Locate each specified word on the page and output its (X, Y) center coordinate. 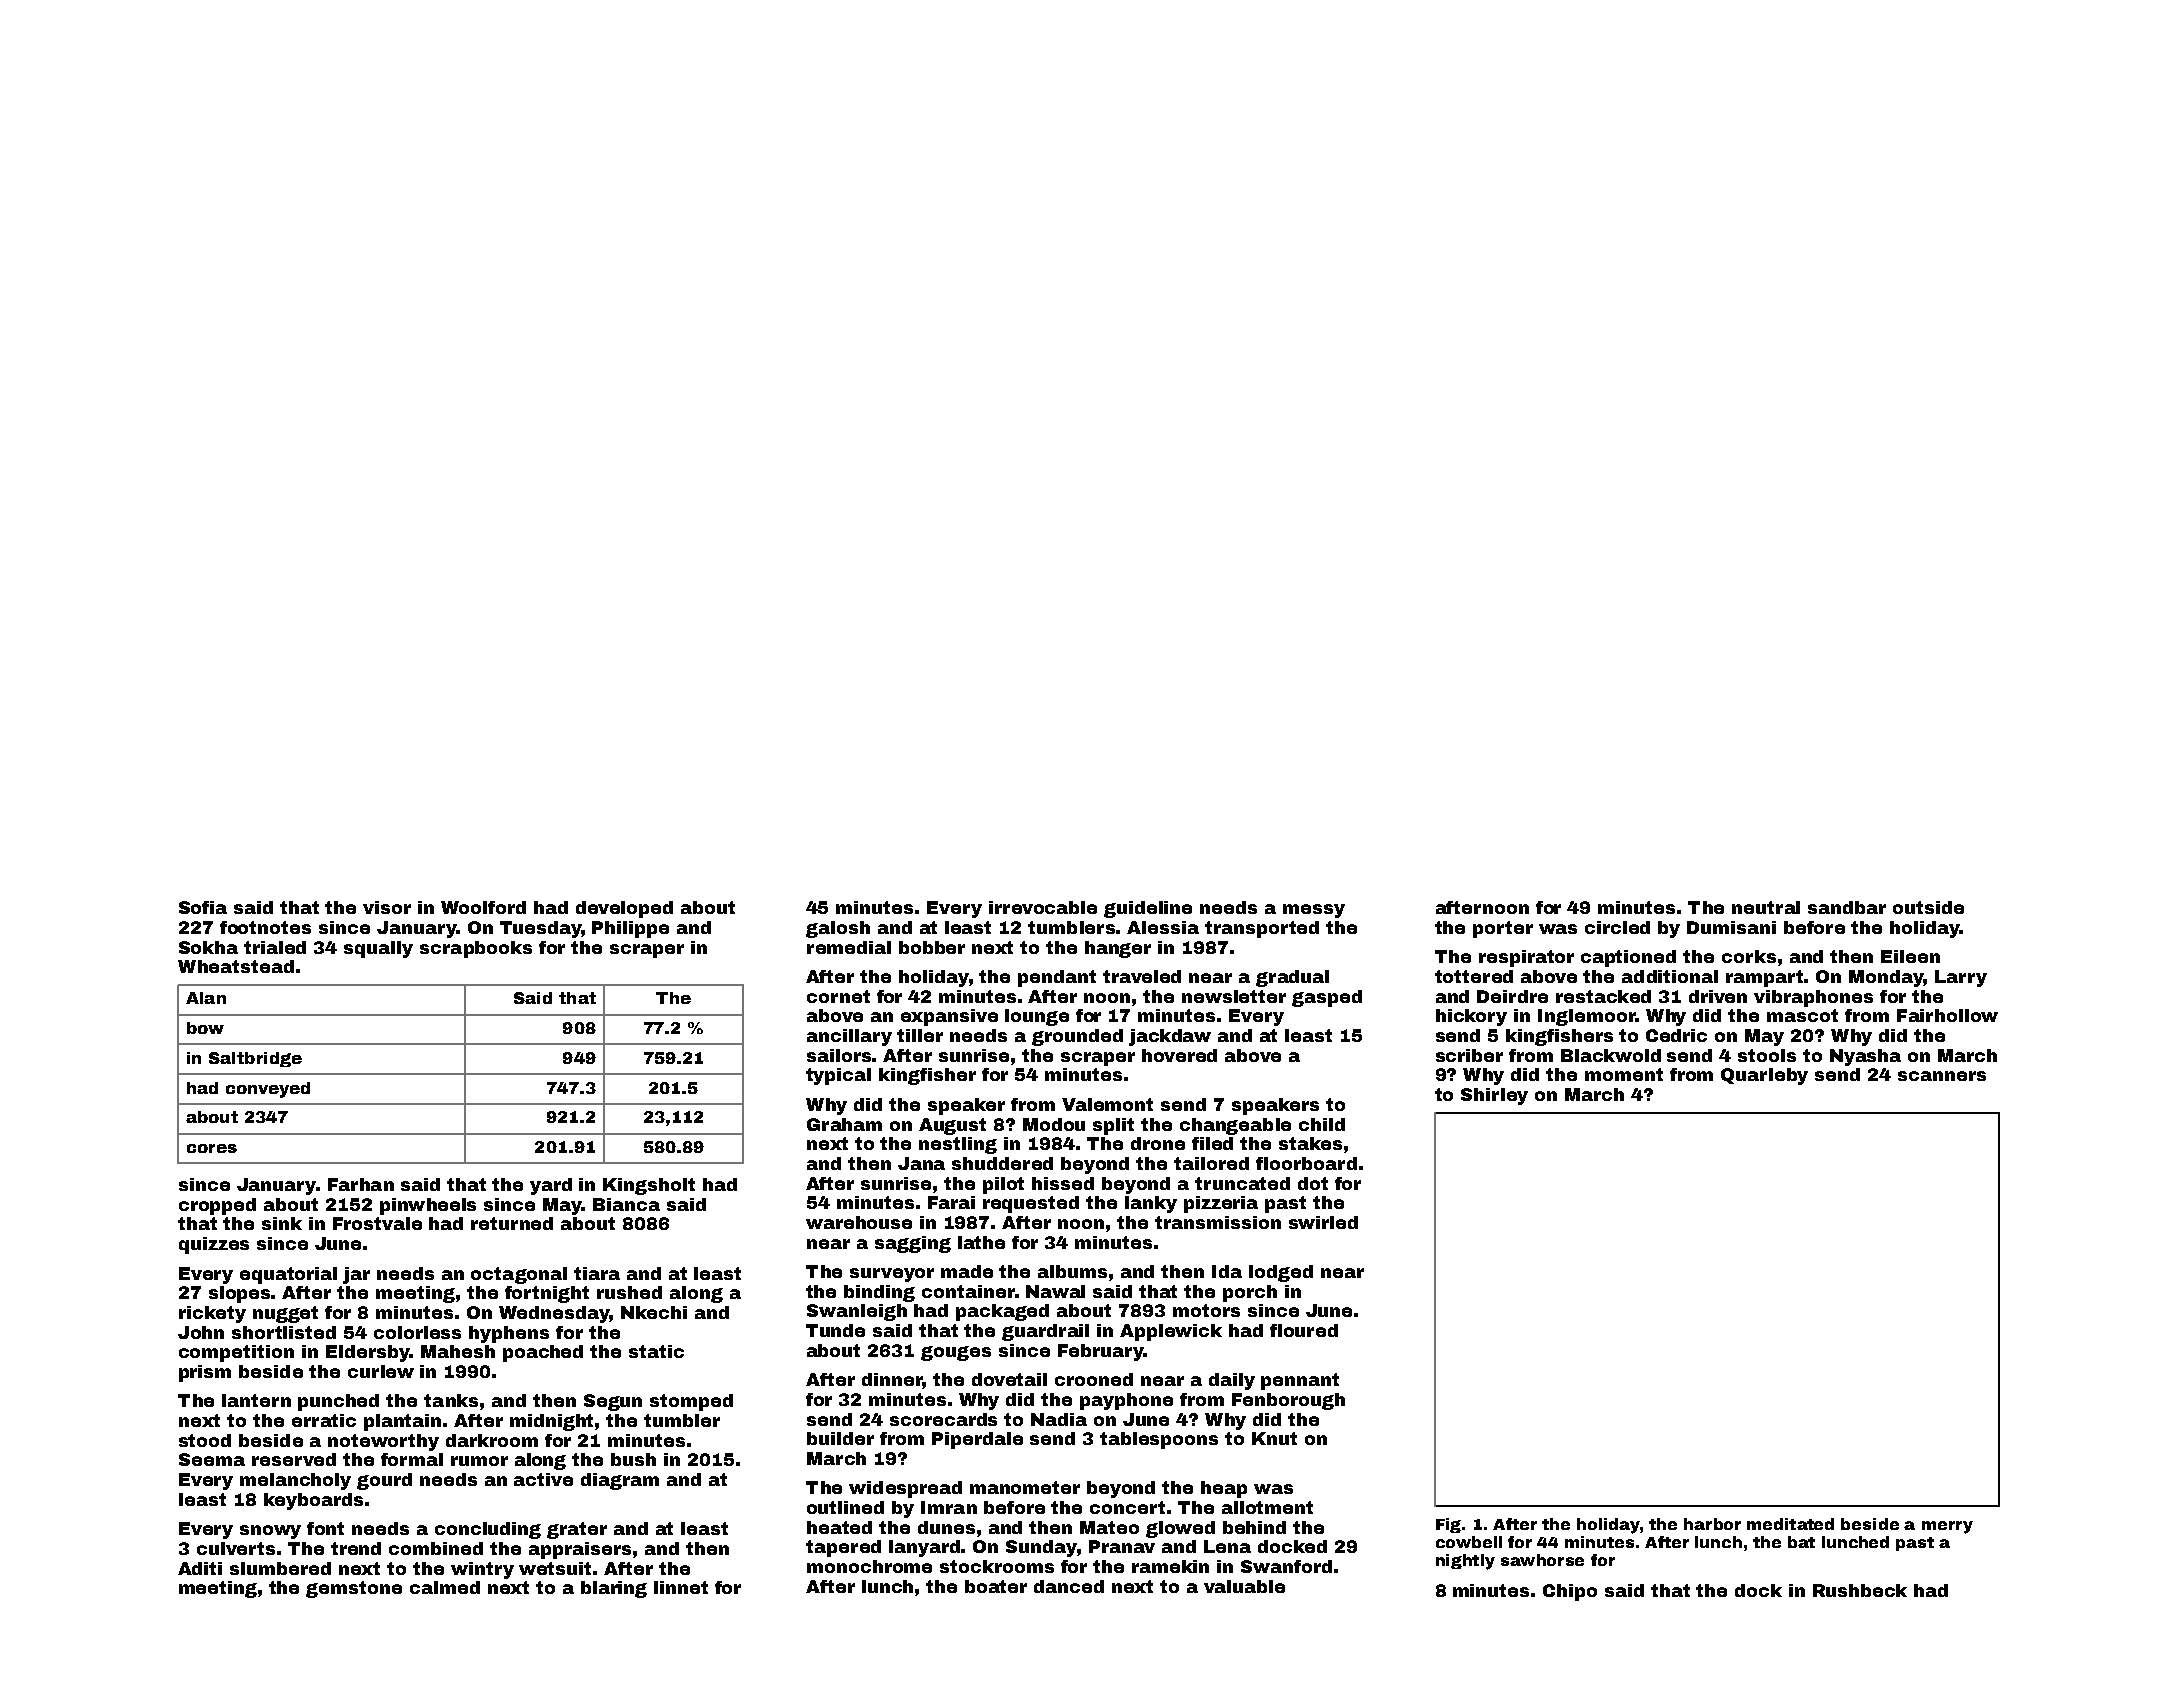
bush (633, 1459)
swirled (1323, 1222)
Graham (844, 1124)
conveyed (268, 1090)
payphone (1126, 1401)
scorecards (943, 1419)
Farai (951, 1202)
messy (1314, 911)
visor (387, 907)
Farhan (361, 1184)
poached (543, 1353)
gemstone (354, 1589)
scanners (1942, 1076)
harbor (1712, 1524)
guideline (1148, 909)
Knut (1274, 1438)
